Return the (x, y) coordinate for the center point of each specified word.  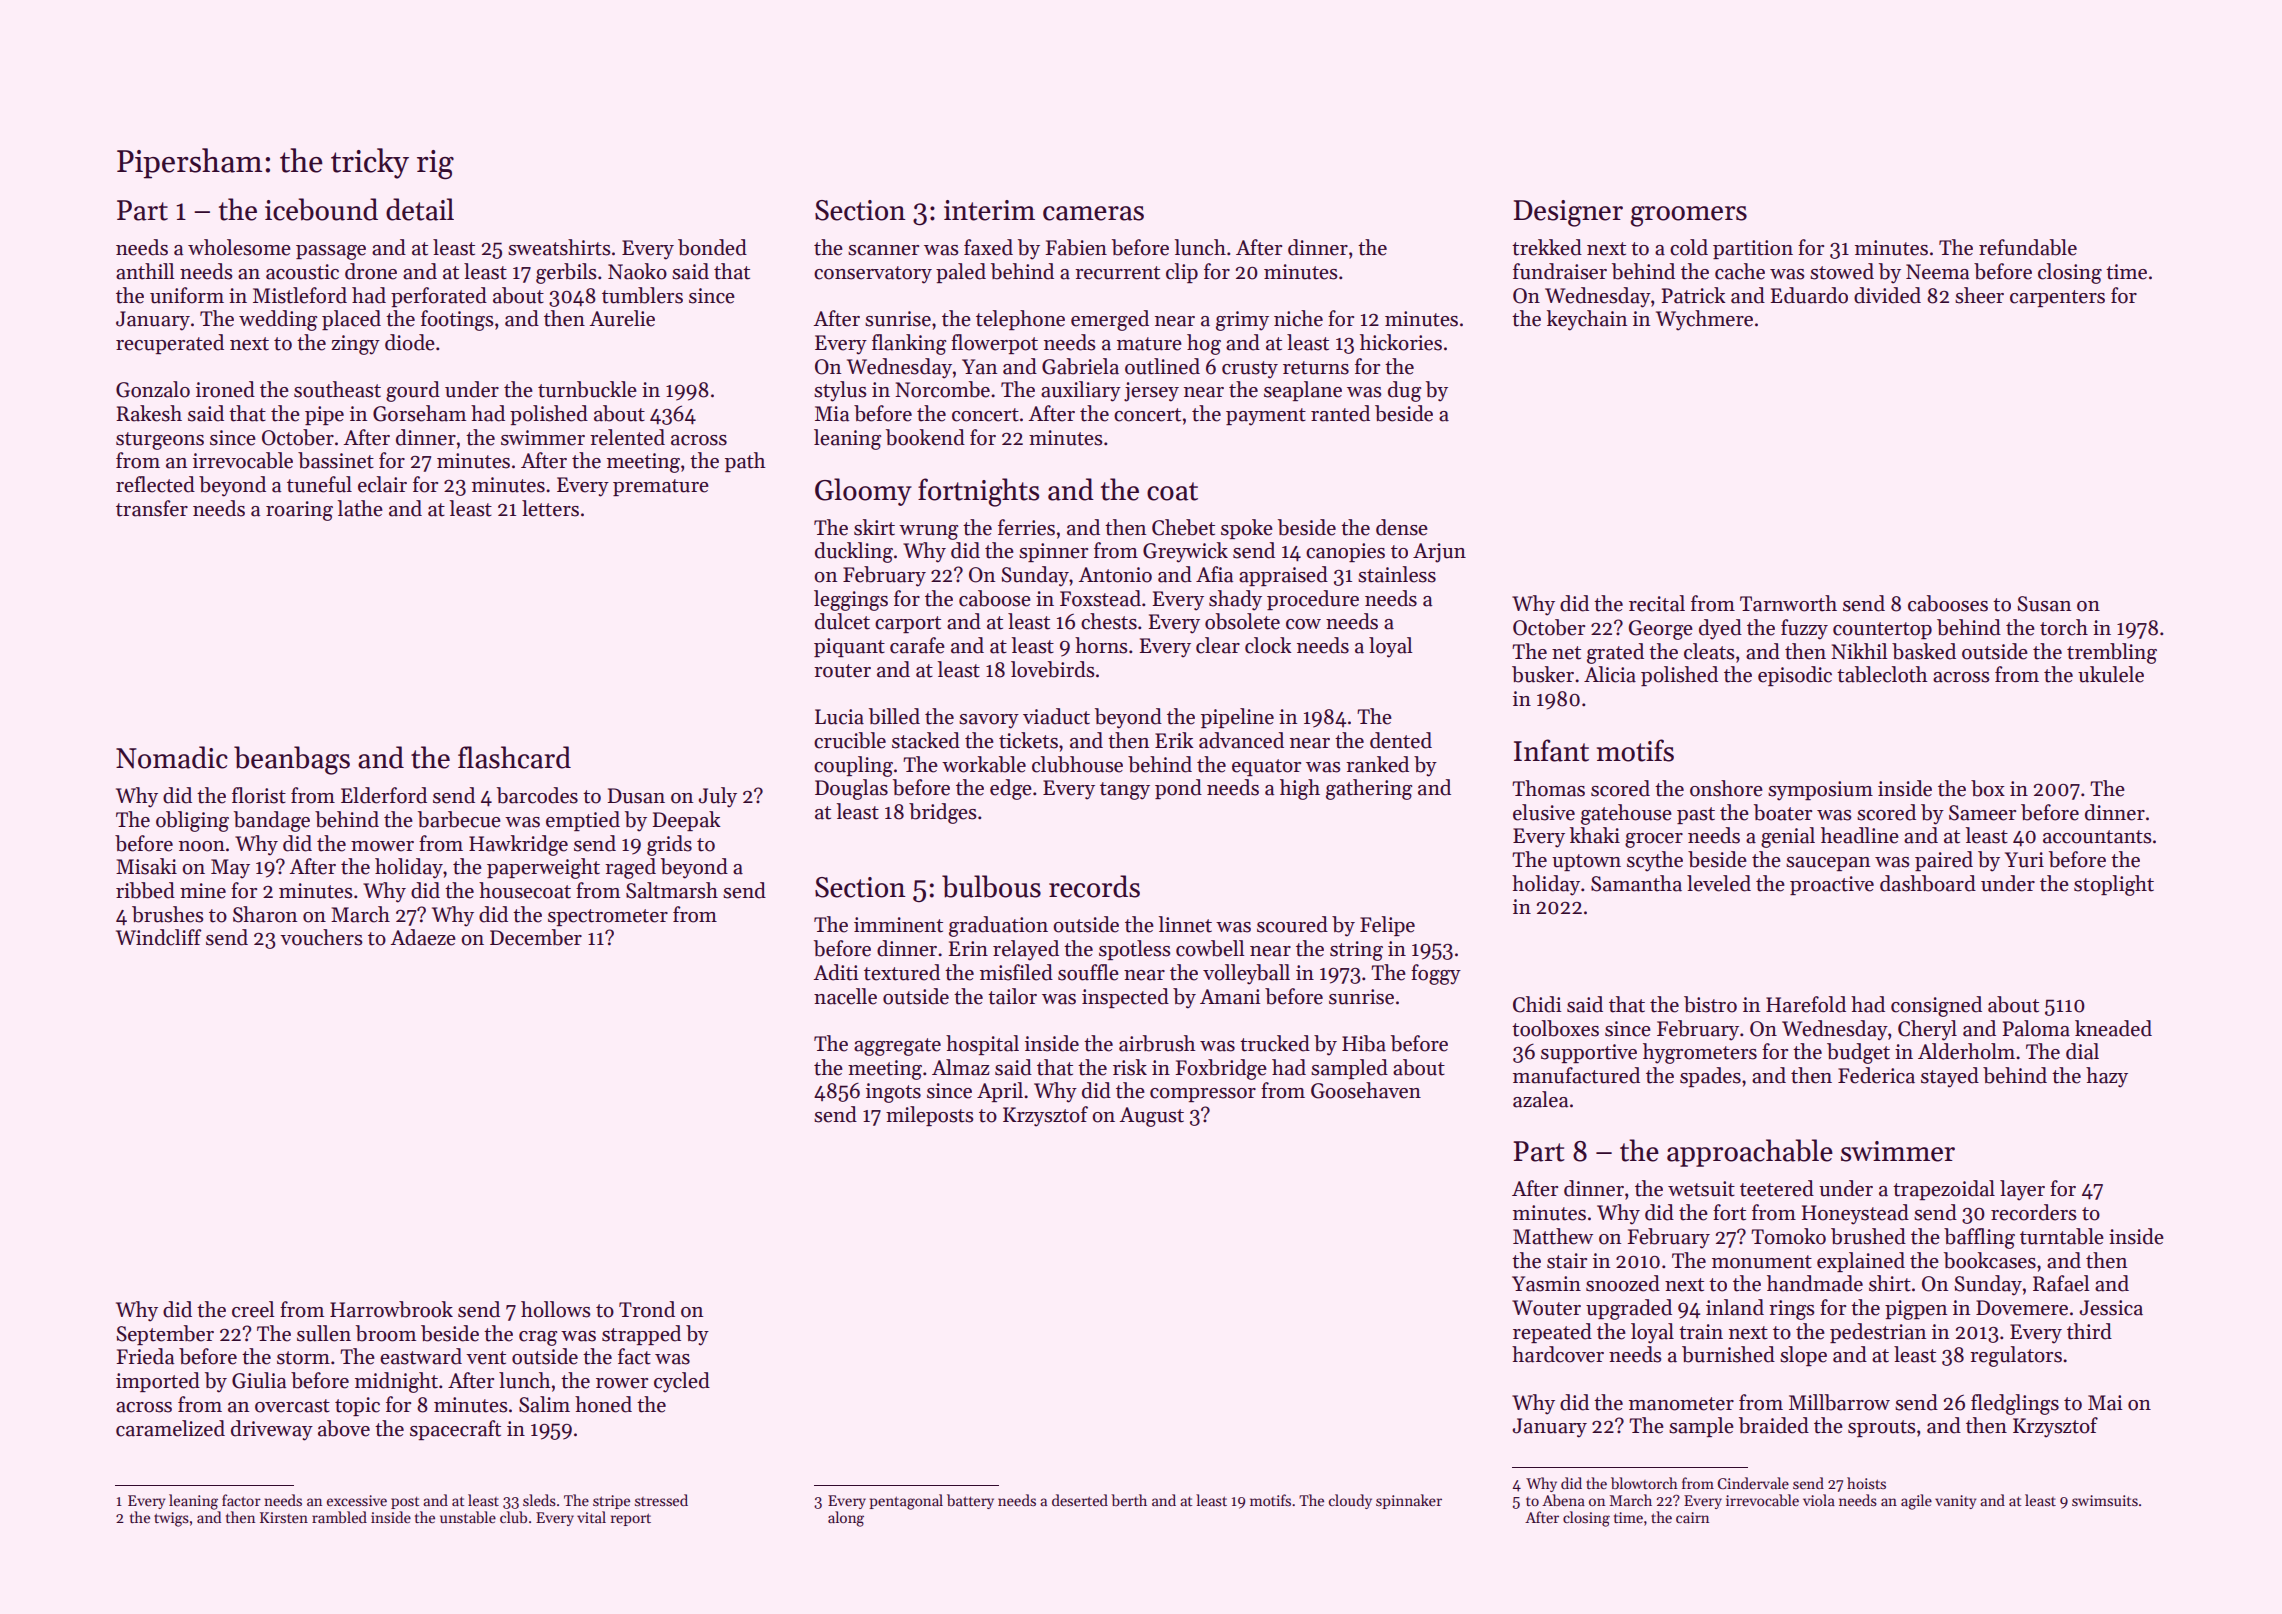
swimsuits (2105, 1500)
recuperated (170, 344)
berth (1129, 1500)
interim (989, 210)
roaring (299, 511)
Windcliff (159, 937)
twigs (171, 1519)
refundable (2028, 247)
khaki (1595, 835)
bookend (925, 437)
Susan (2044, 604)
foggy (1436, 974)
